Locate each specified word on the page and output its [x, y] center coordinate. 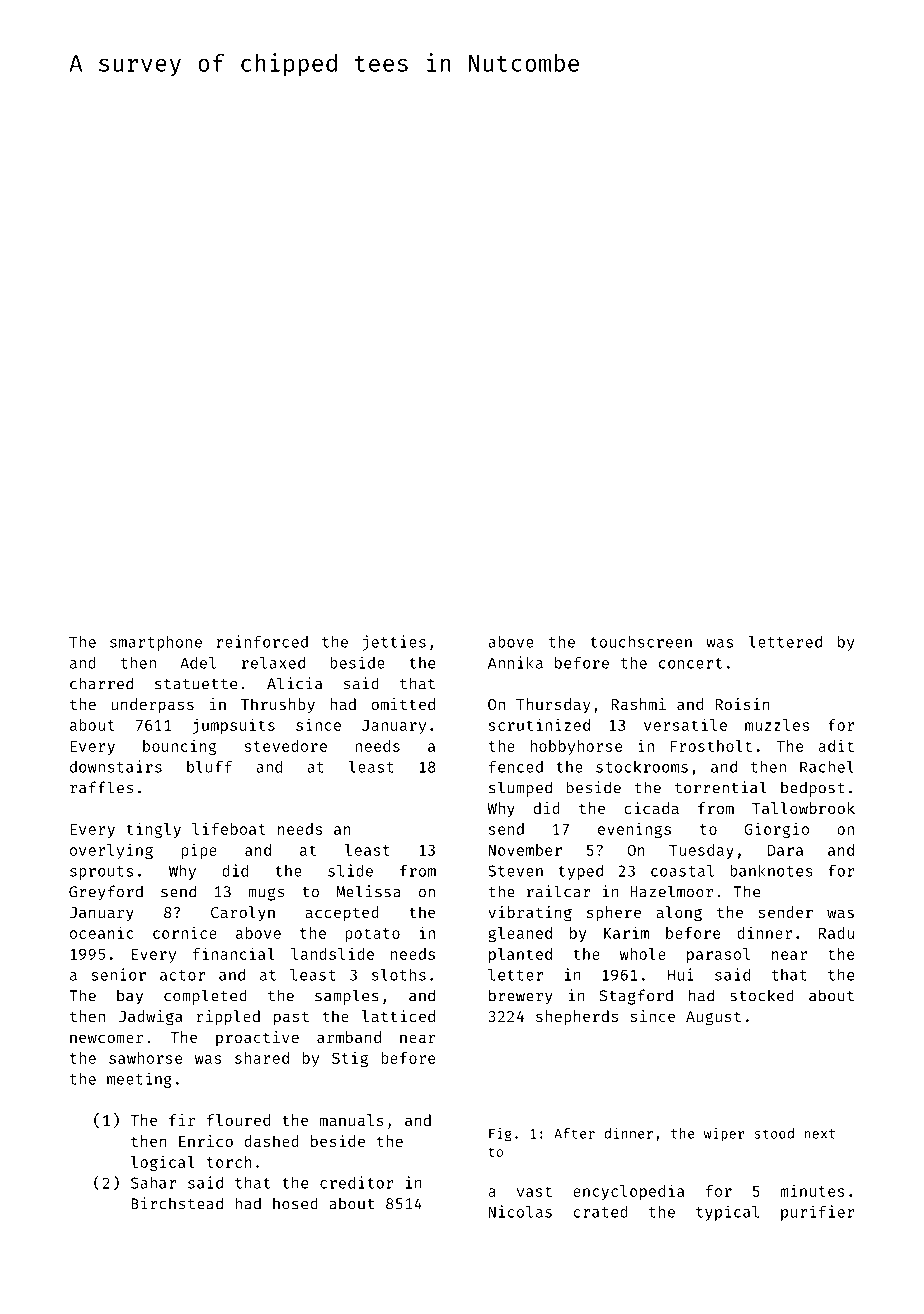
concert [690, 663]
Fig [500, 1135]
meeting [139, 1080]
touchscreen [641, 642]
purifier [818, 1213]
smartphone [156, 643]
